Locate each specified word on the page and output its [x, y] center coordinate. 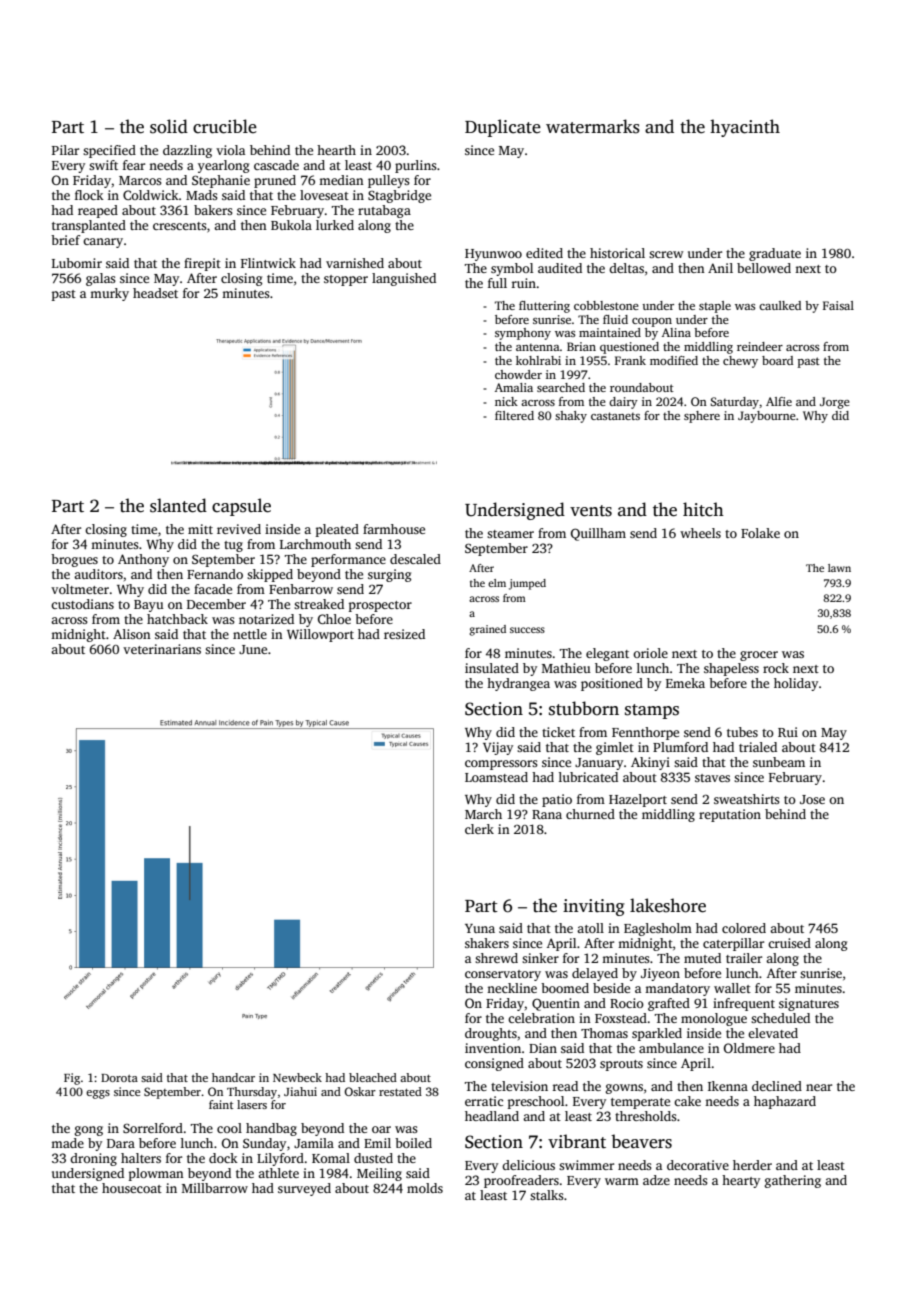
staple [715, 307]
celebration [541, 1018]
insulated [492, 668]
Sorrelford [153, 1128]
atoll [590, 928]
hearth [336, 150]
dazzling [187, 151]
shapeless [731, 669]
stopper [346, 280]
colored [744, 928]
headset [155, 293]
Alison [132, 634]
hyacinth [745, 128]
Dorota [119, 1078]
